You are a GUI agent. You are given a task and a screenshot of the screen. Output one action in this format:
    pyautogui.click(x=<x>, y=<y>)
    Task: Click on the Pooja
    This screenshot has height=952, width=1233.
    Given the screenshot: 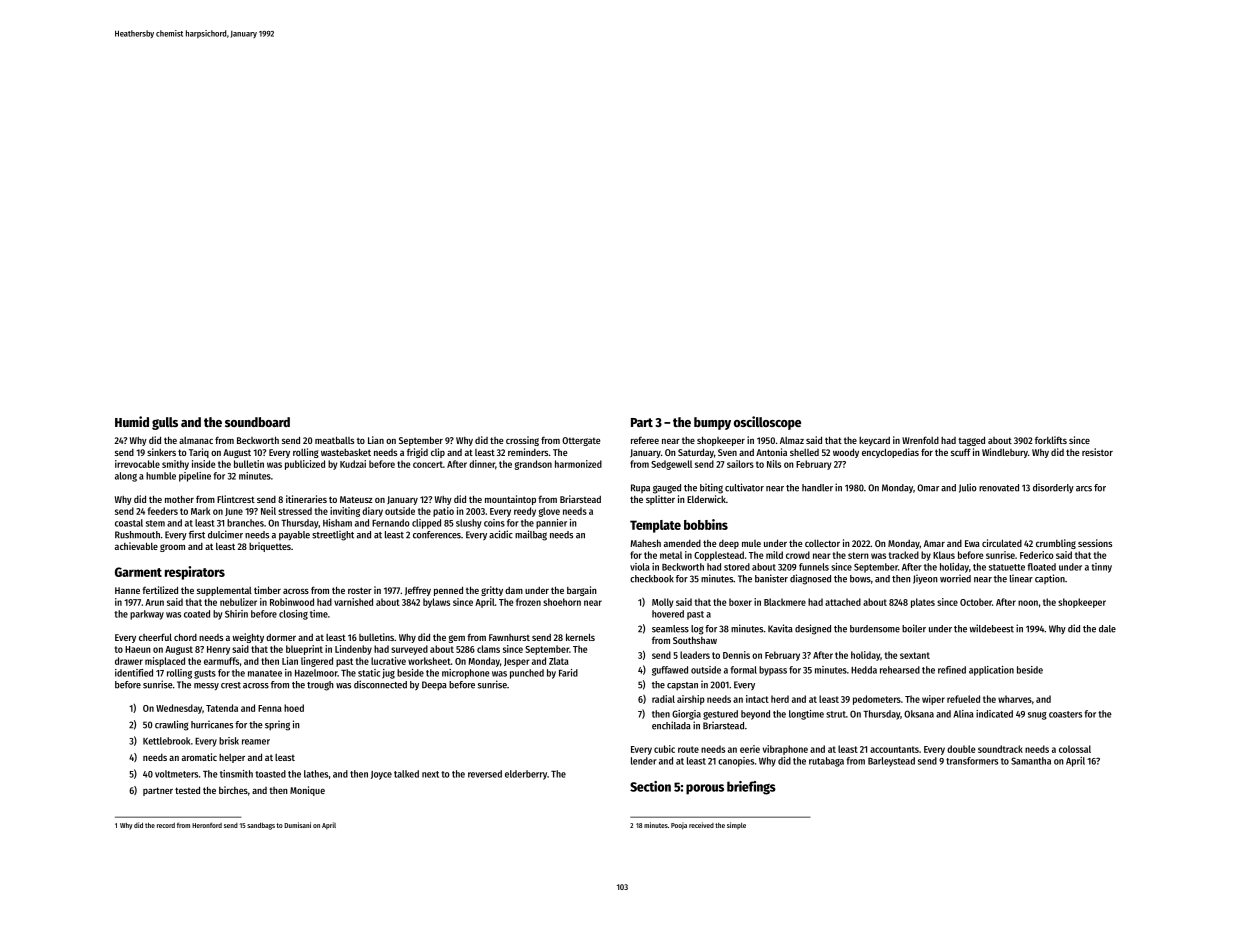 What is the action you would take?
    pyautogui.click(x=679, y=826)
